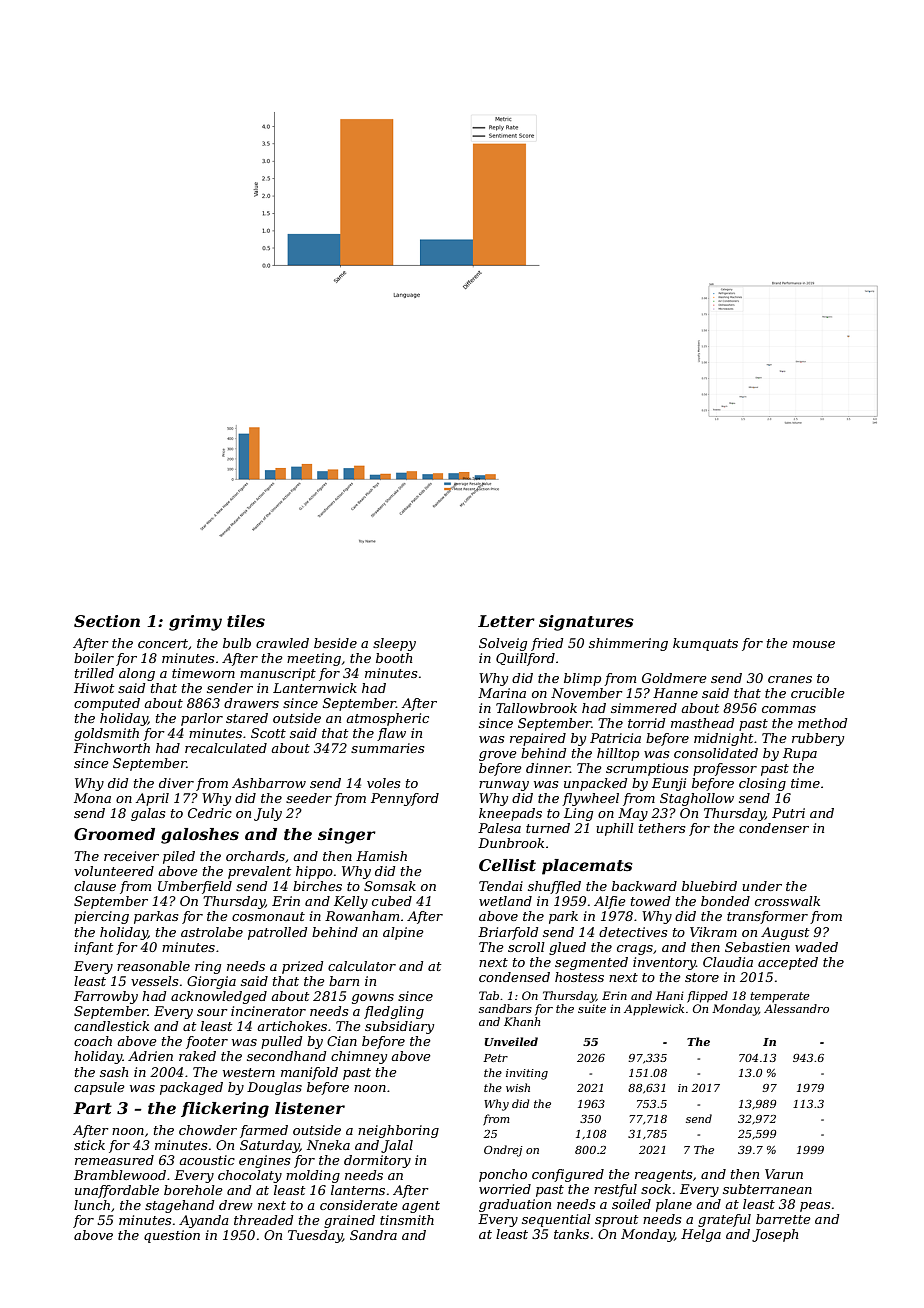  Describe the element at coordinates (114, 834) in the screenshot. I see `Groomed` at that location.
